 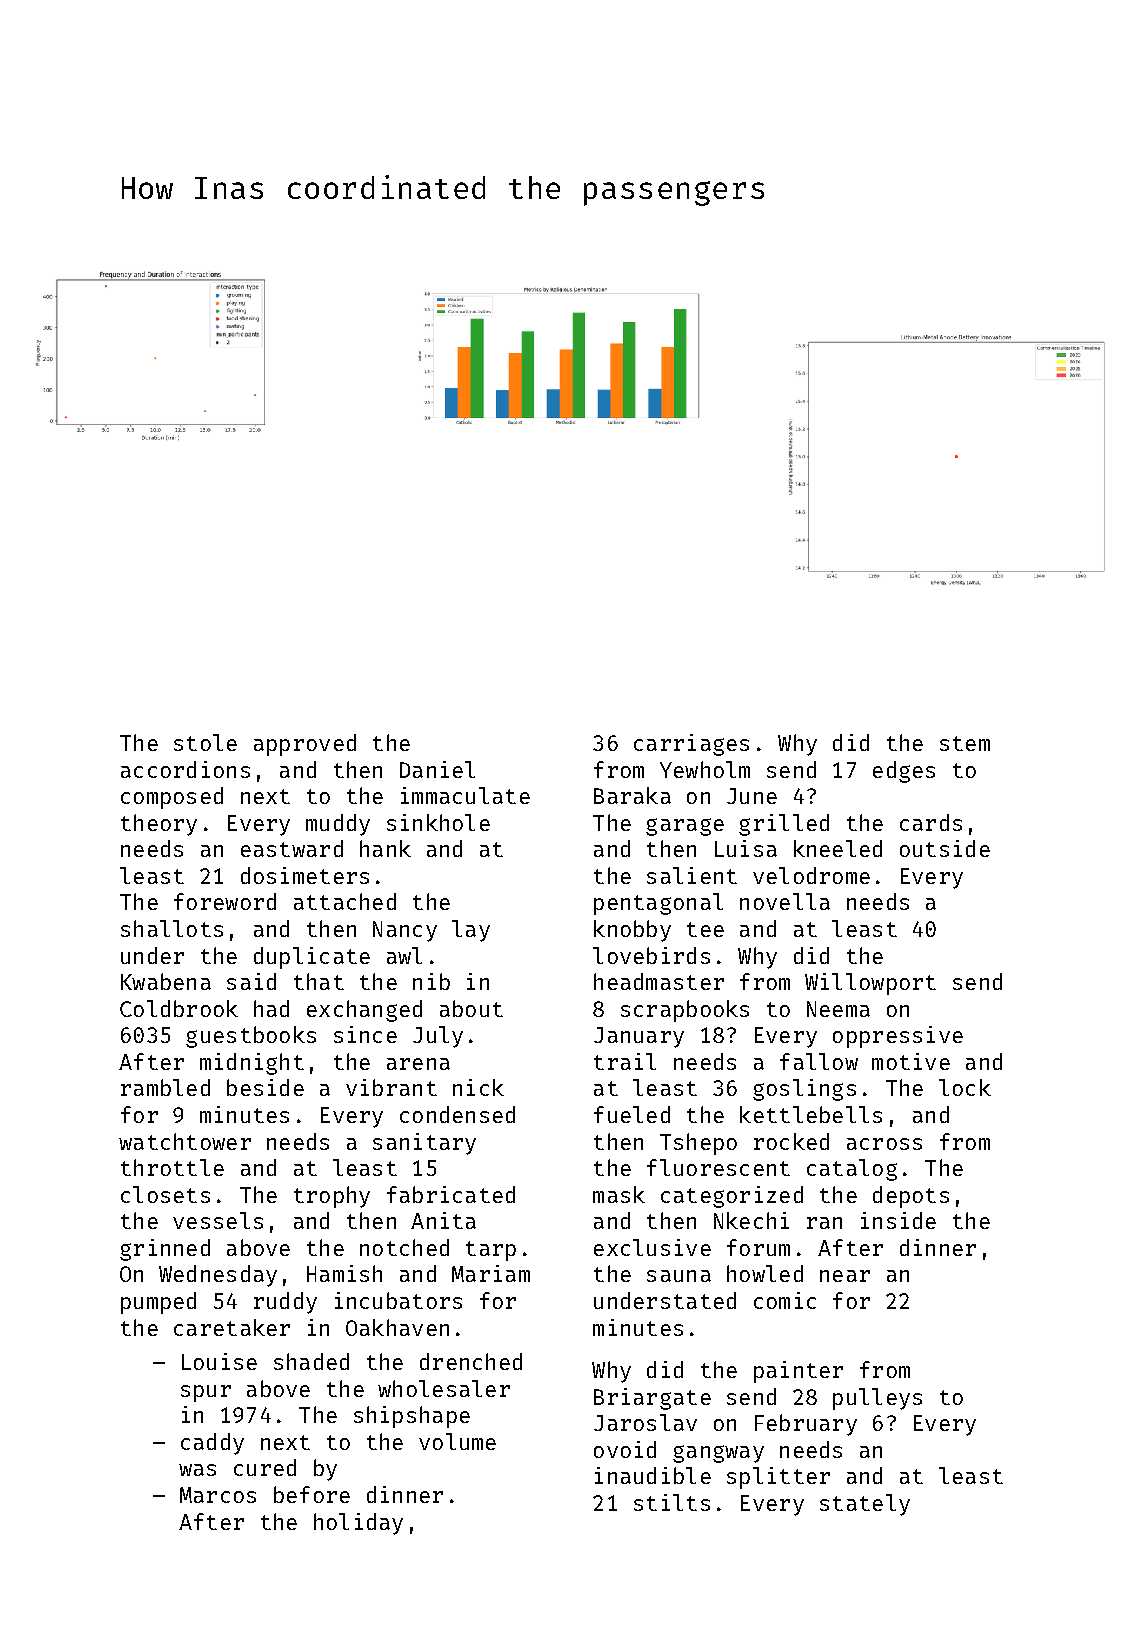 What do you see at coordinates (491, 1273) in the screenshot?
I see `Mariam` at bounding box center [491, 1273].
